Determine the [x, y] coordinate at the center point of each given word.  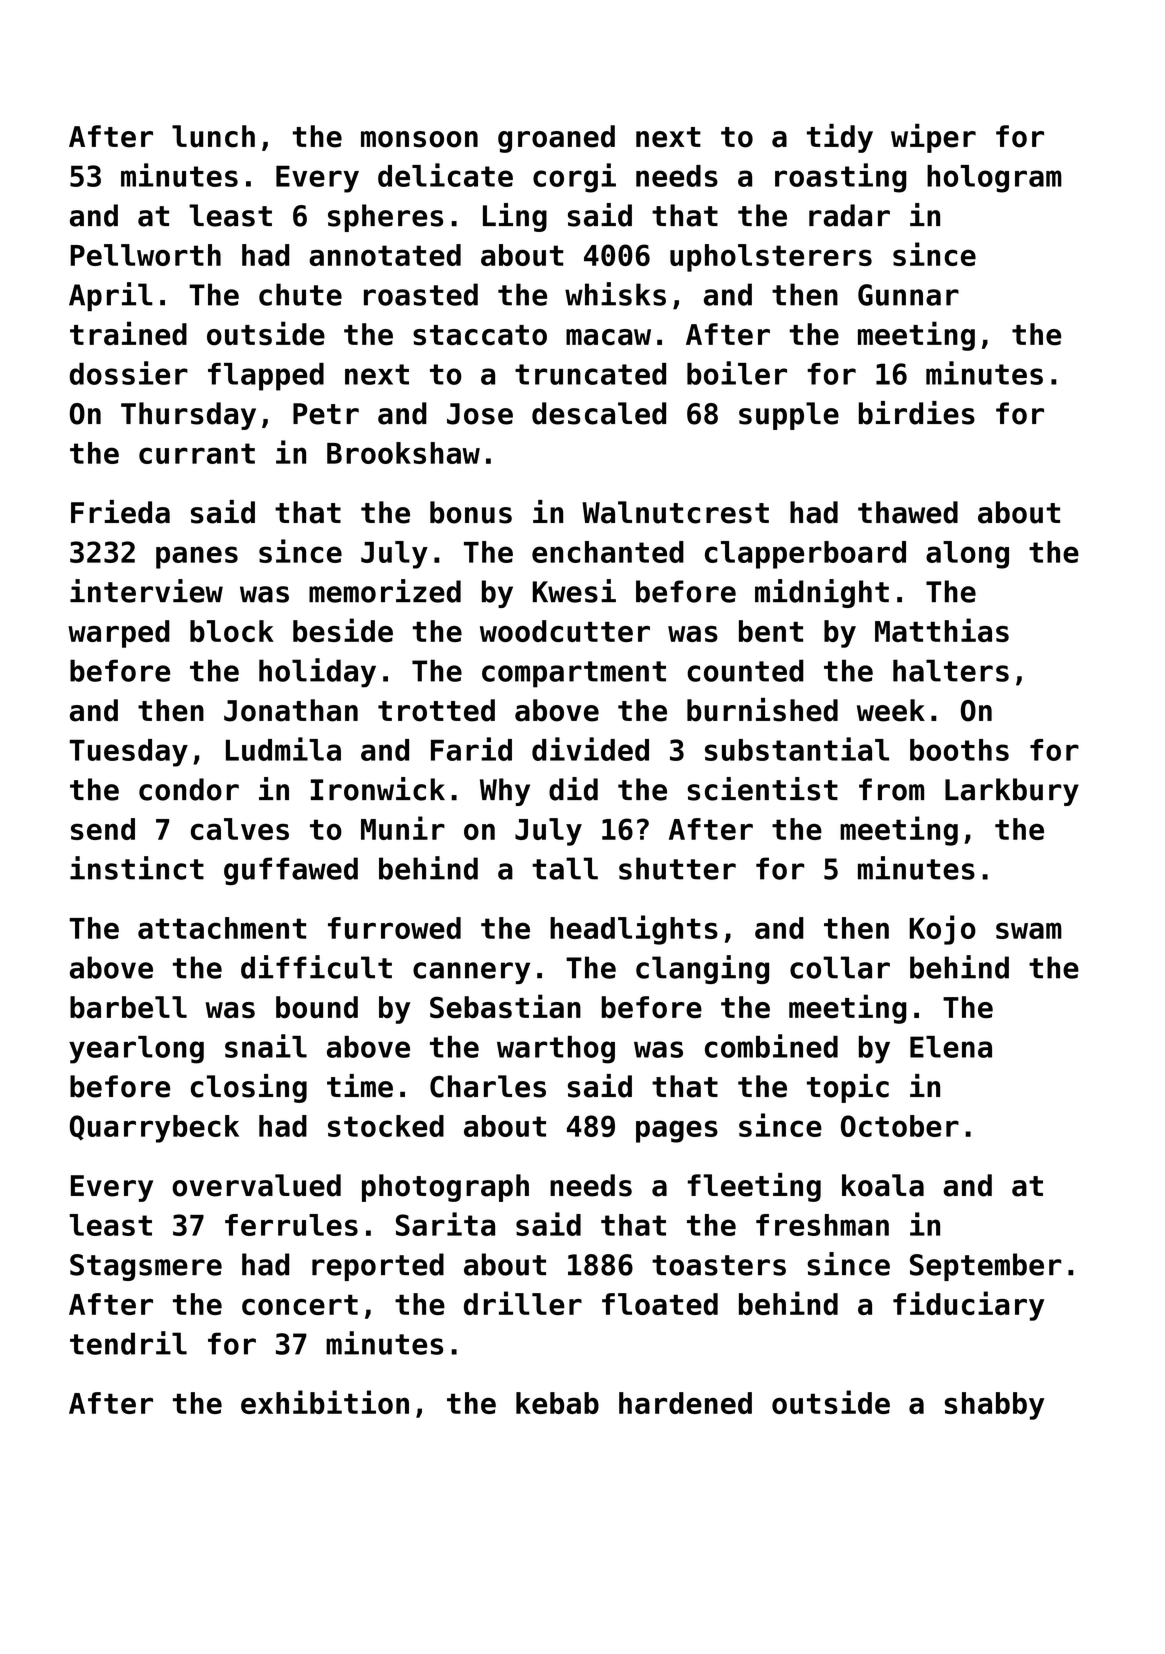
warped [119, 634]
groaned [556, 139]
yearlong [136, 1050]
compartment [574, 674]
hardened [685, 1403]
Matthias [942, 630]
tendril [128, 1343]
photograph [445, 1188]
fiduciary [968, 1306]
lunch [213, 136]
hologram [994, 179]
